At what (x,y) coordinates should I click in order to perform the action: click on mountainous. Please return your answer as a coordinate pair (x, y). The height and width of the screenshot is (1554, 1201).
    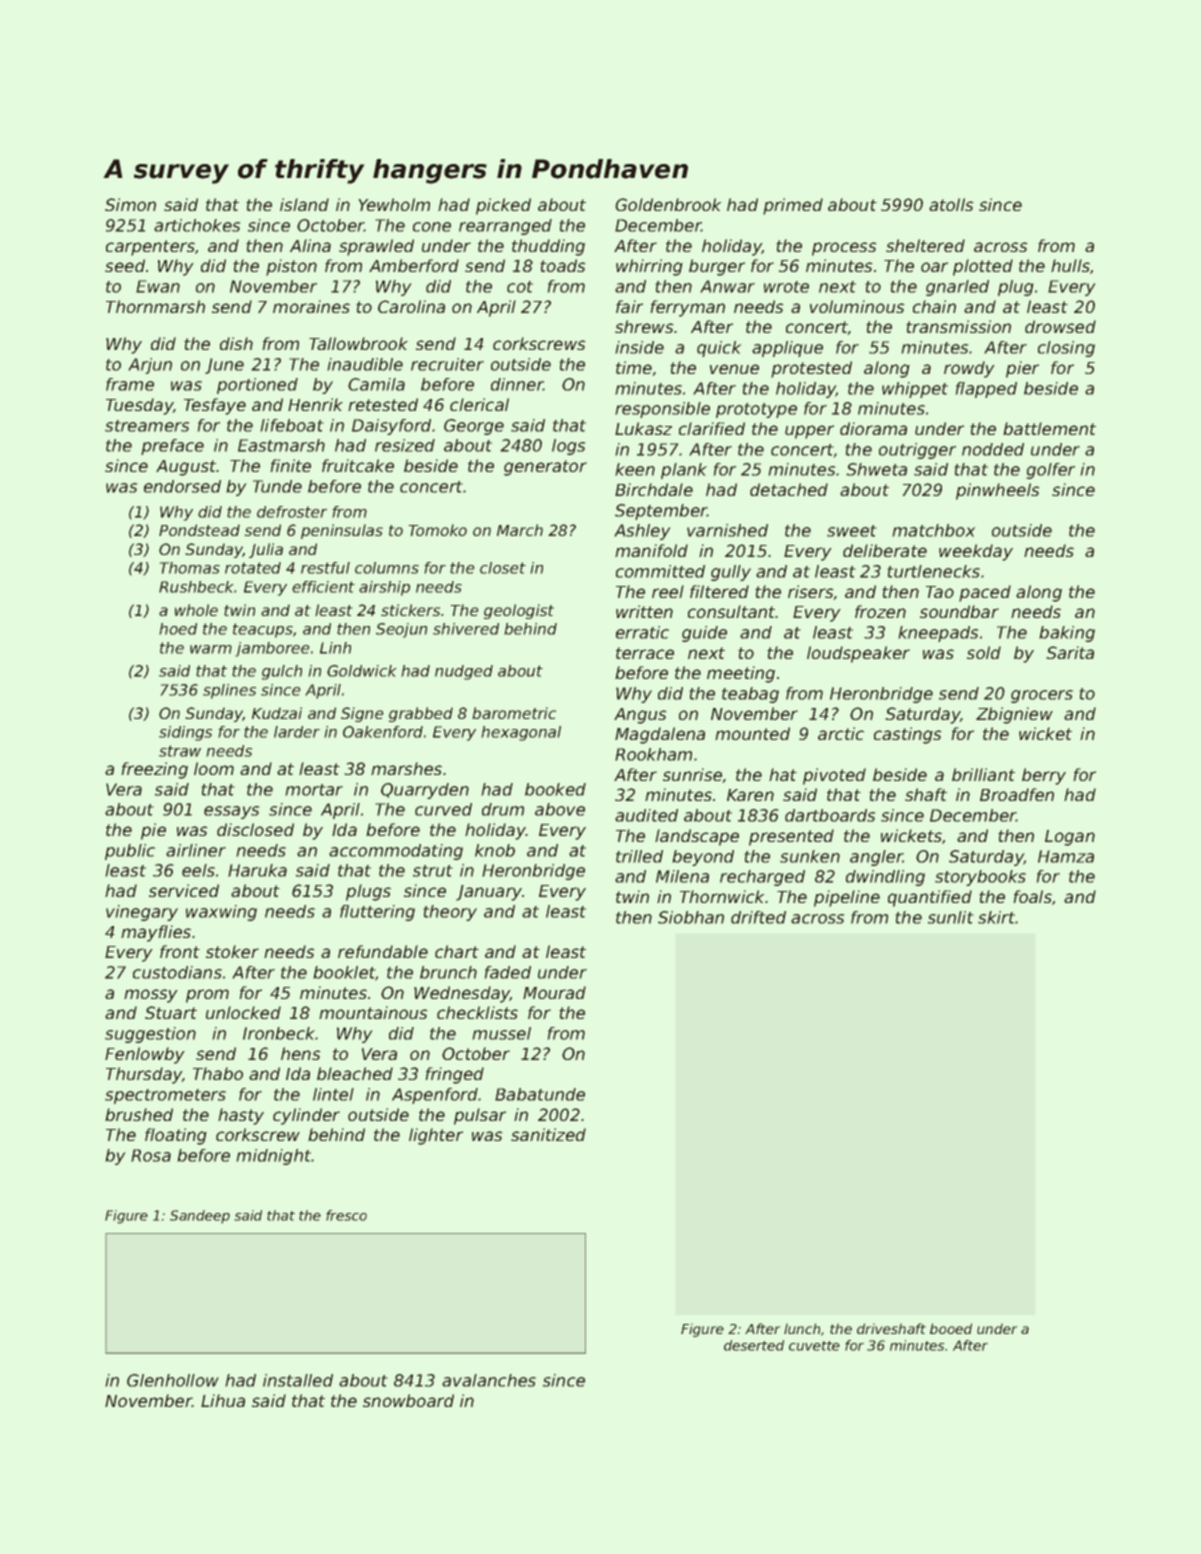
    Looking at the image, I should click on (373, 1012).
